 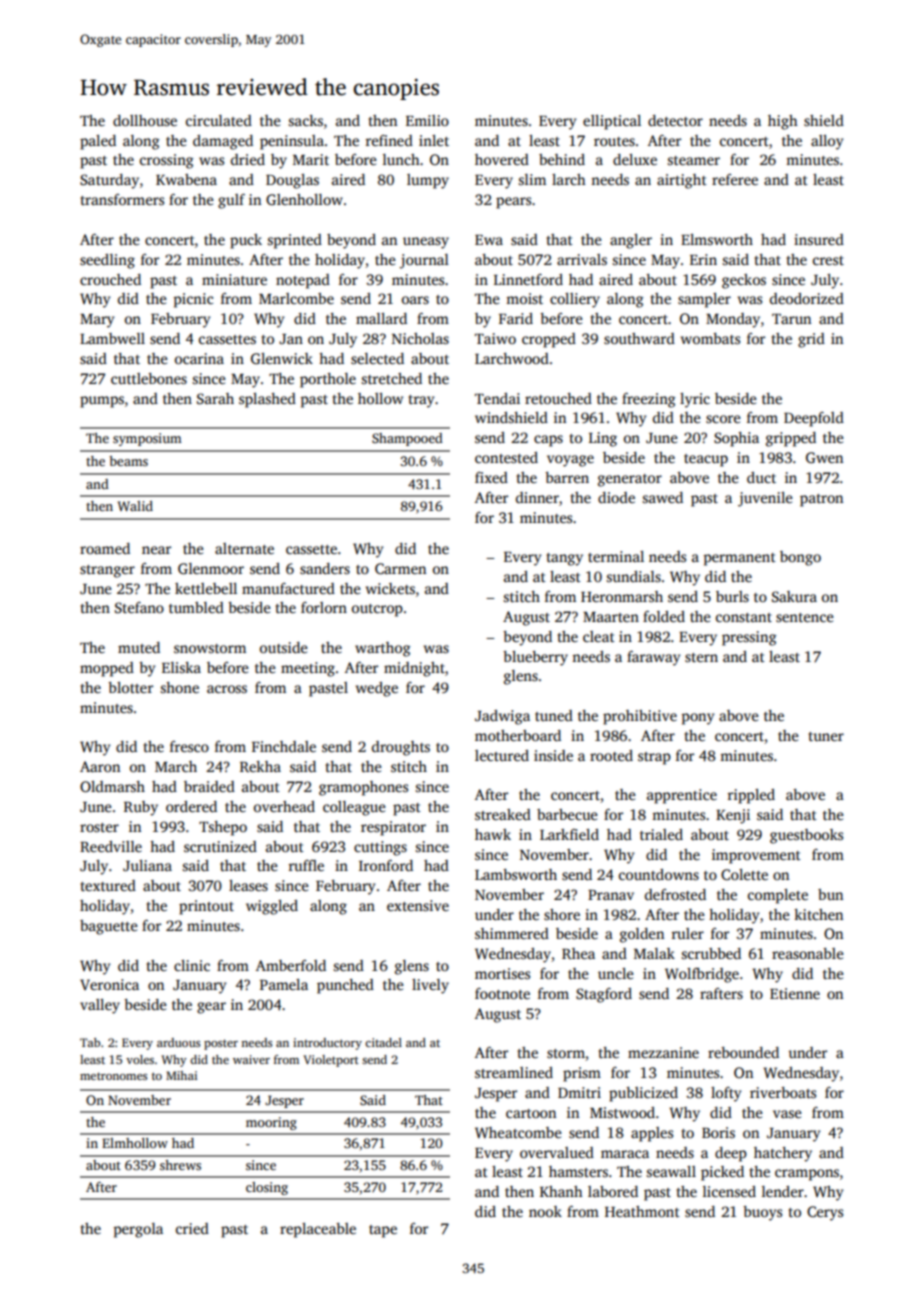 I want to click on transformers, so click(x=122, y=199).
